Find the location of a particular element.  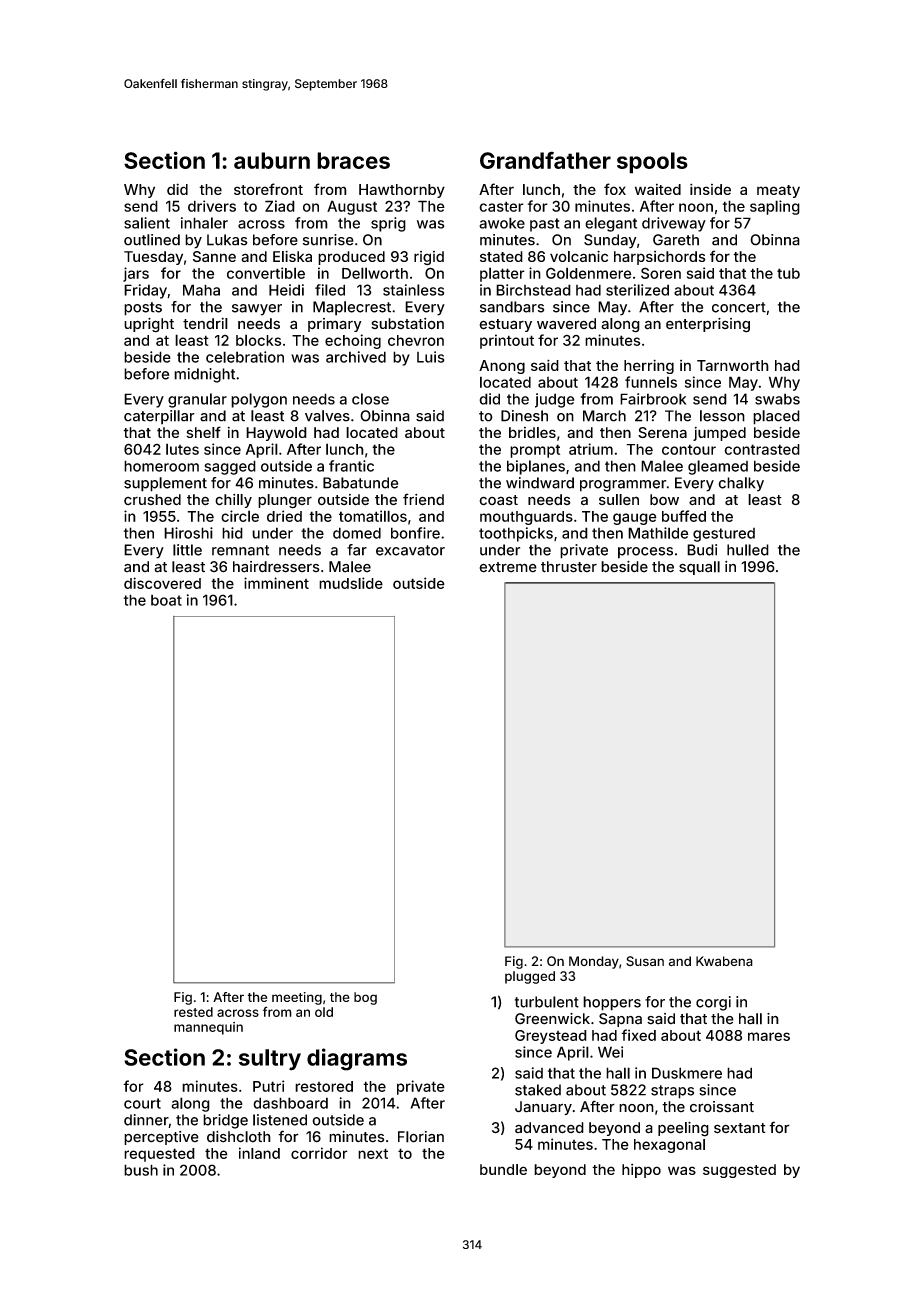

polygon is located at coordinates (259, 400).
